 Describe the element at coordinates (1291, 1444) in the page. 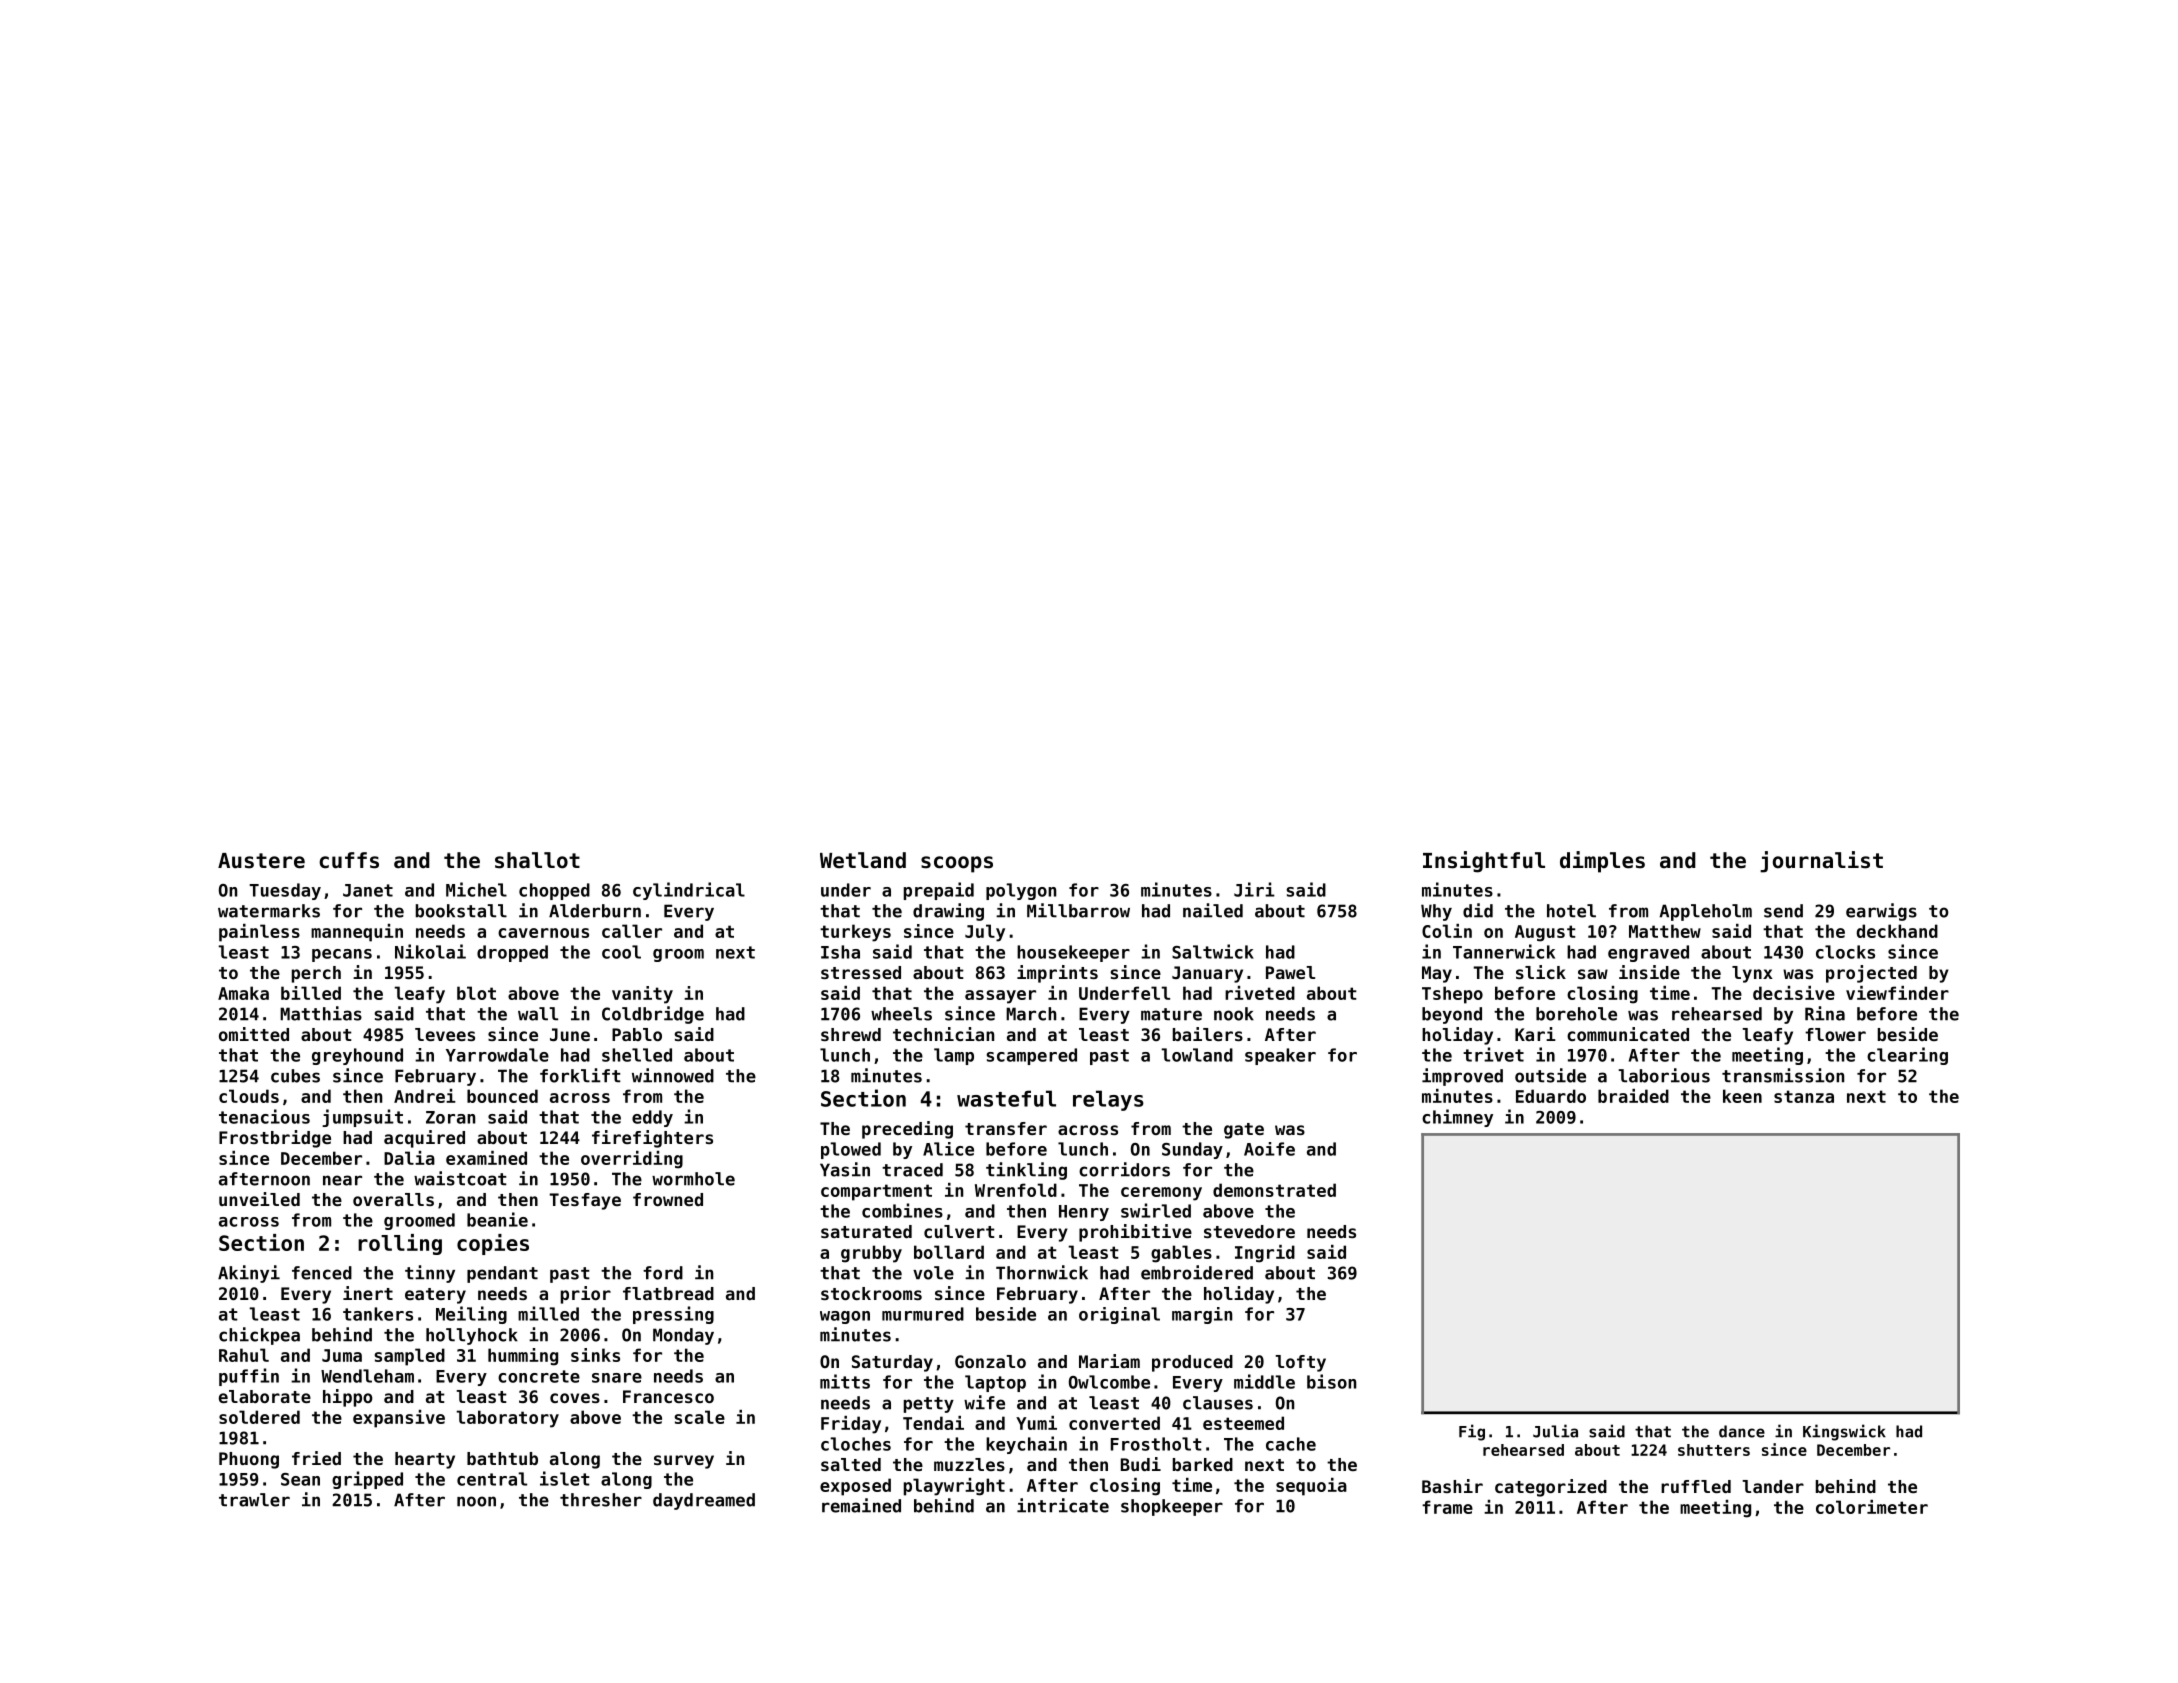

I see `cache` at that location.
